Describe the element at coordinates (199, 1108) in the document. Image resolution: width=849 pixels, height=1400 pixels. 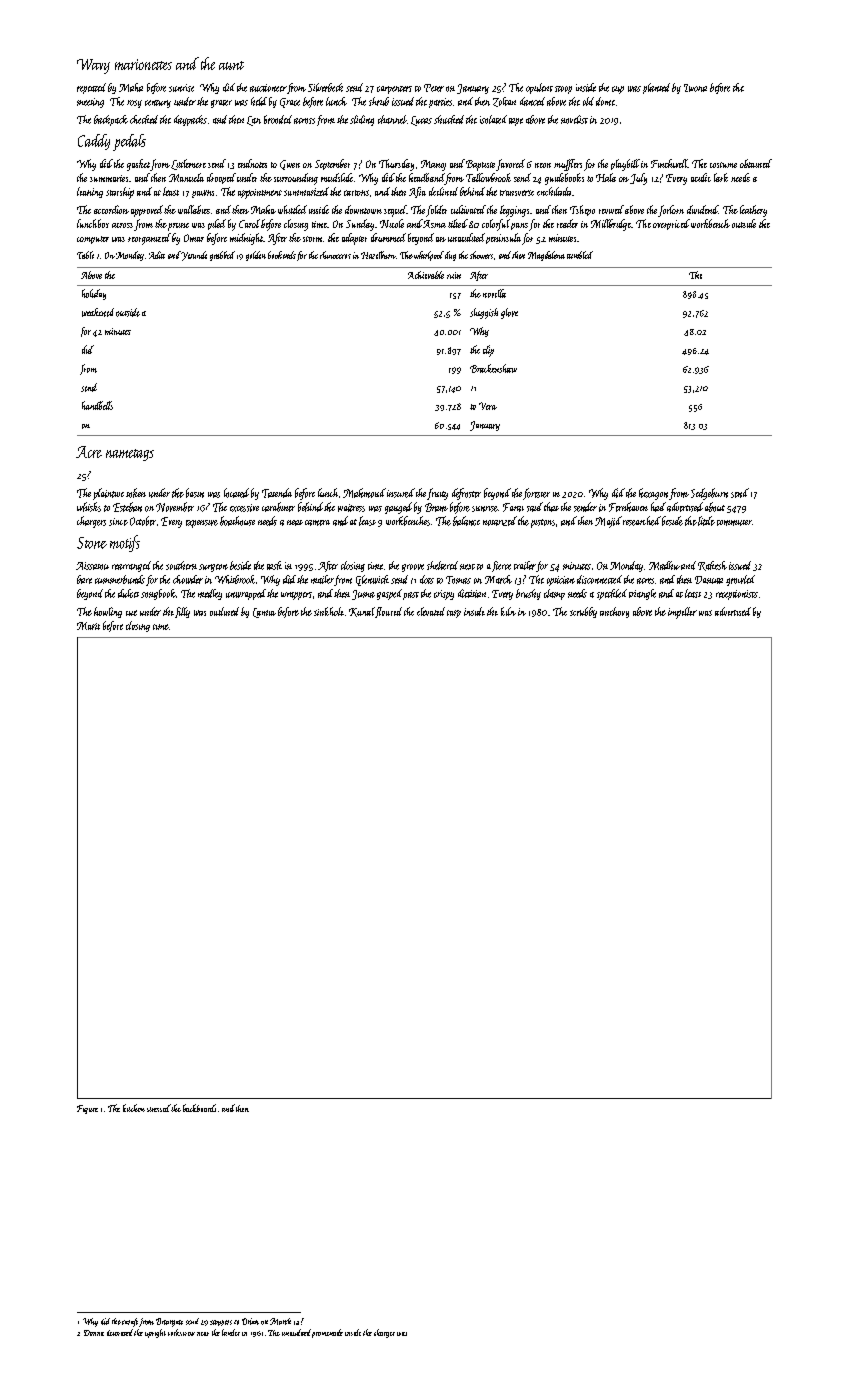
I see `backboards` at that location.
